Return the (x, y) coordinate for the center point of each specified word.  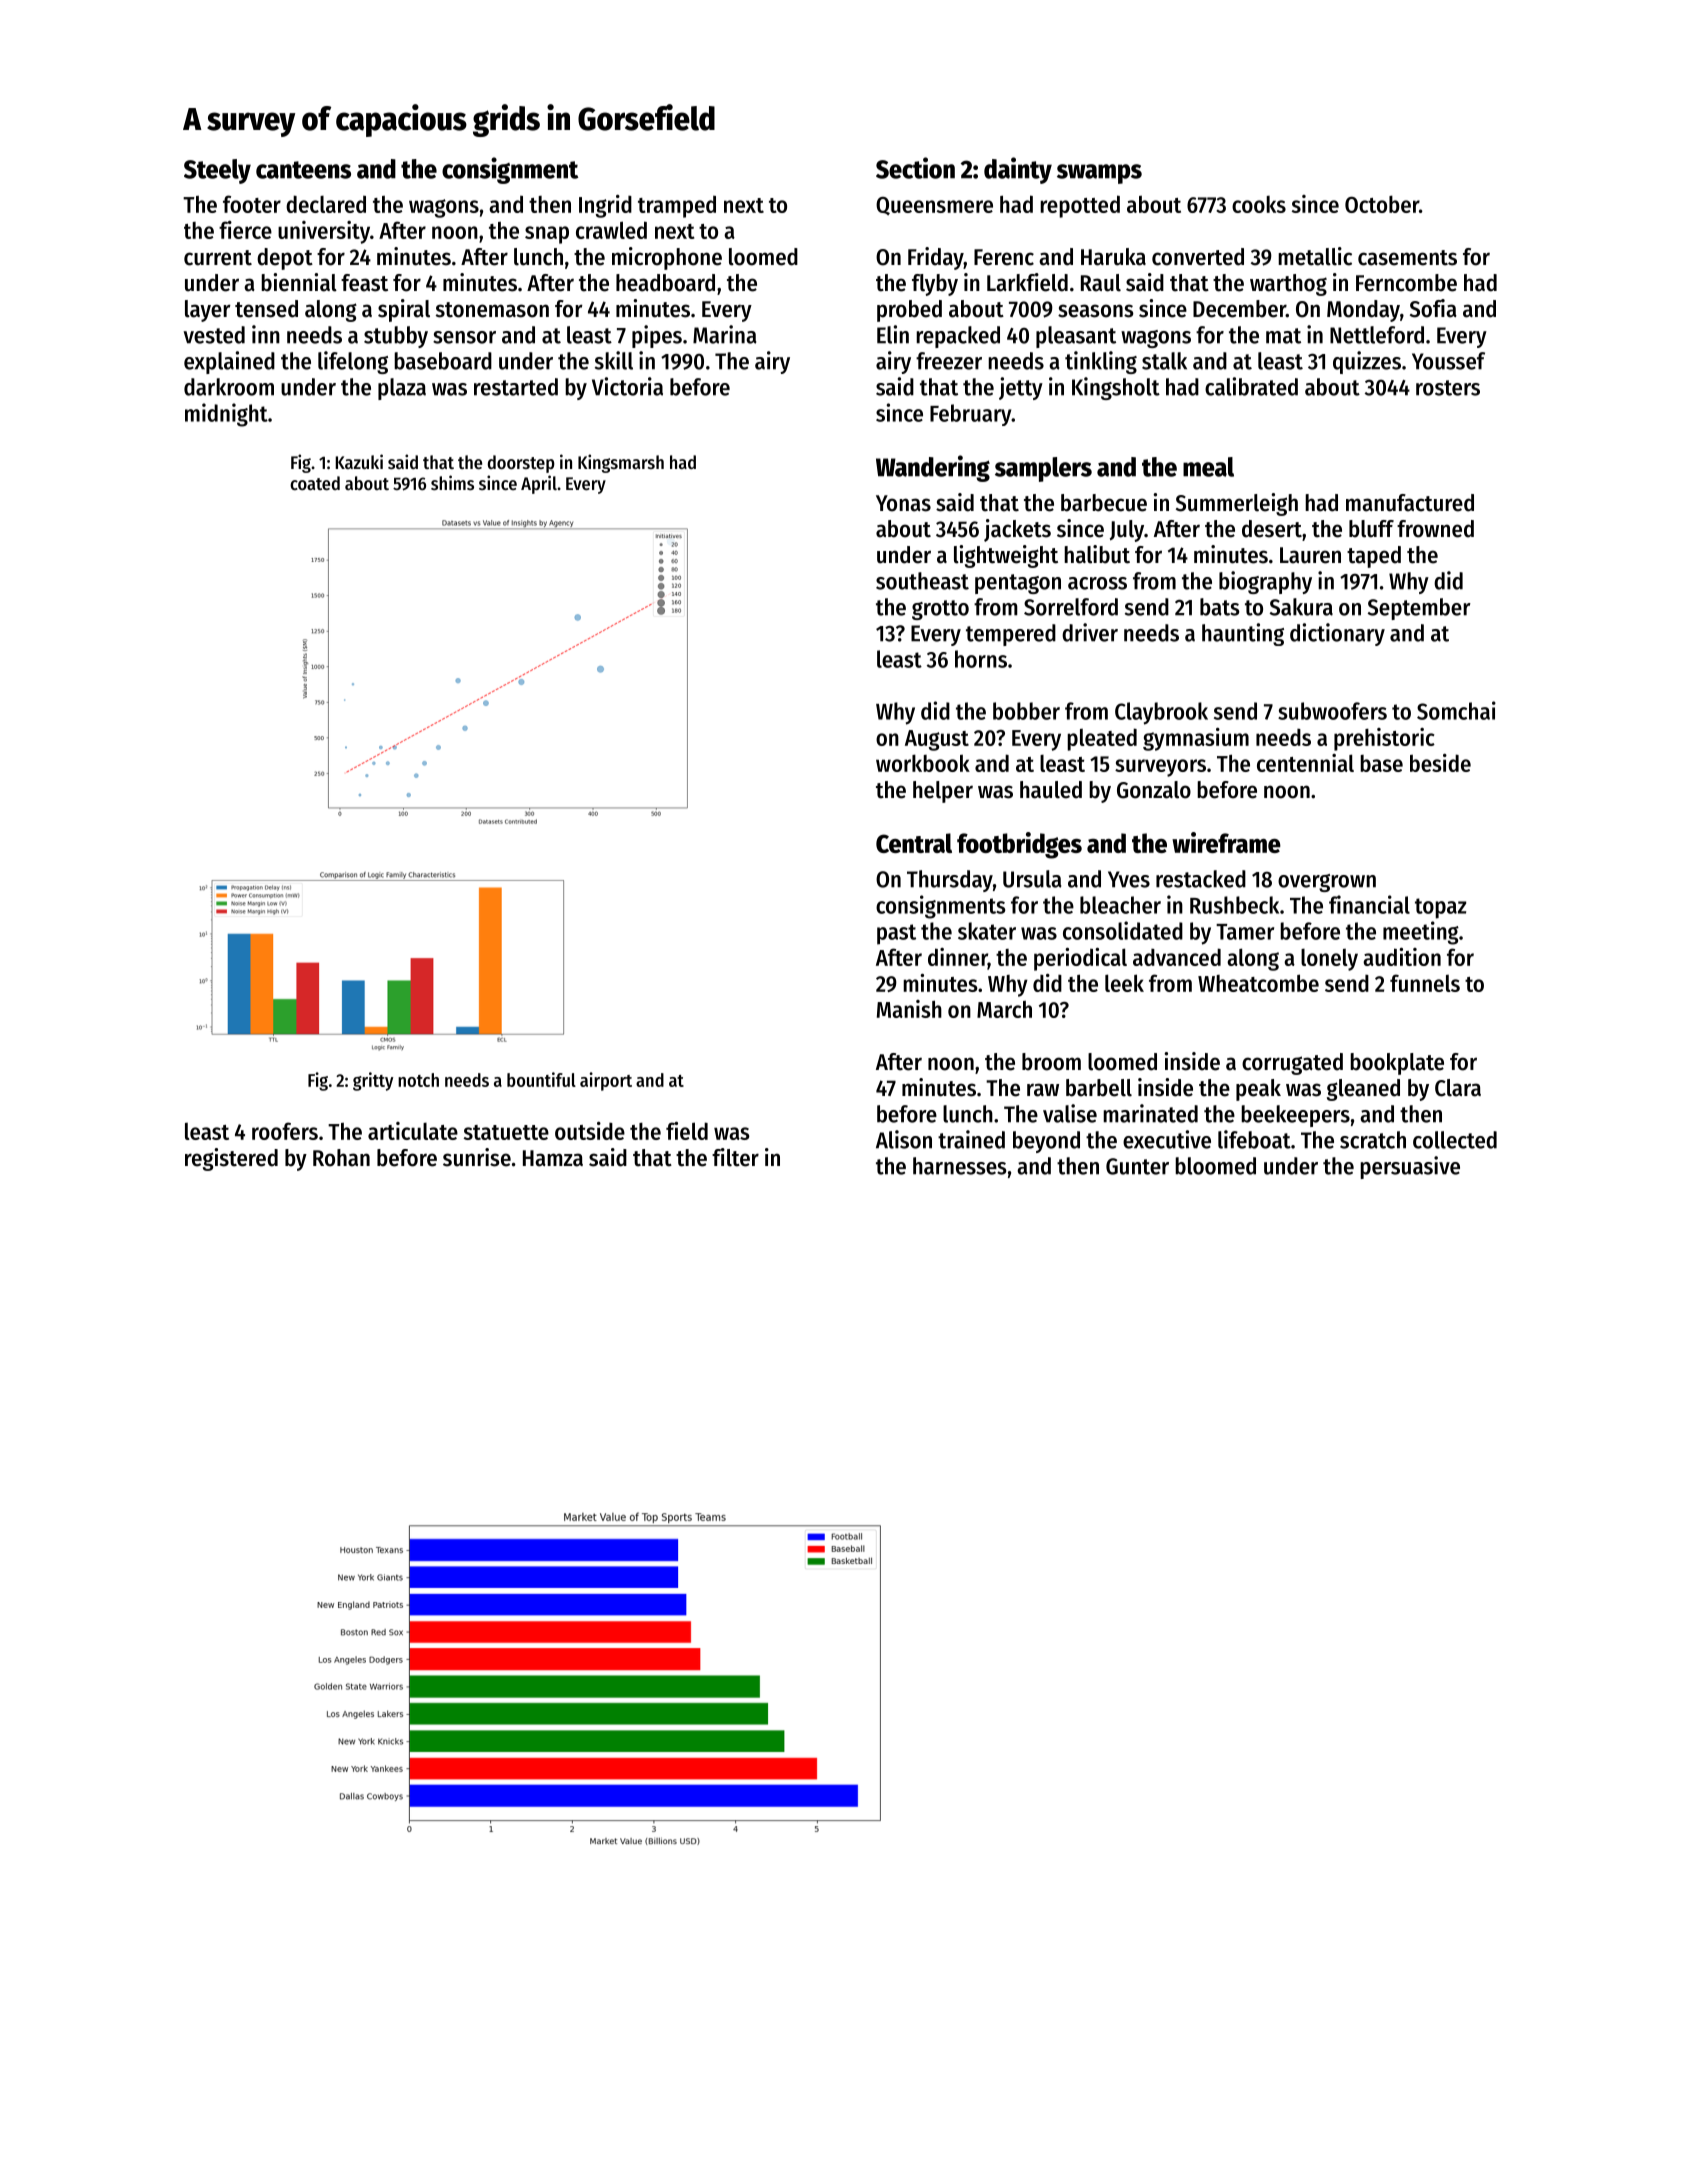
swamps (1099, 174)
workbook (923, 763)
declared (326, 204)
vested (214, 335)
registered (231, 1159)
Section (915, 168)
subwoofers (1332, 711)
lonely (1329, 959)
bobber (1026, 711)
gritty (373, 1081)
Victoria (627, 386)
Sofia (1433, 308)
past (896, 934)
